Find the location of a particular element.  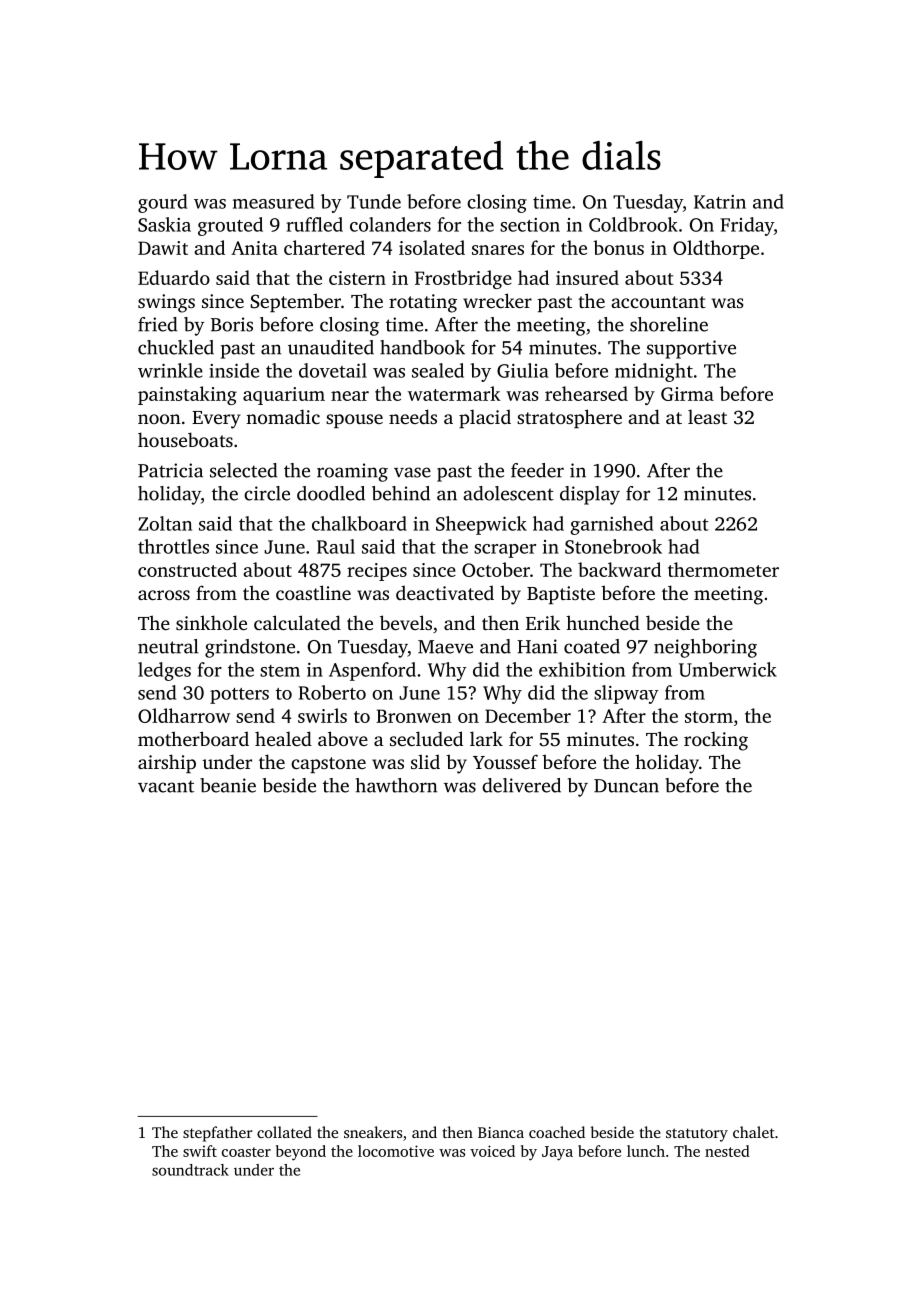

coaster is located at coordinates (246, 1152).
